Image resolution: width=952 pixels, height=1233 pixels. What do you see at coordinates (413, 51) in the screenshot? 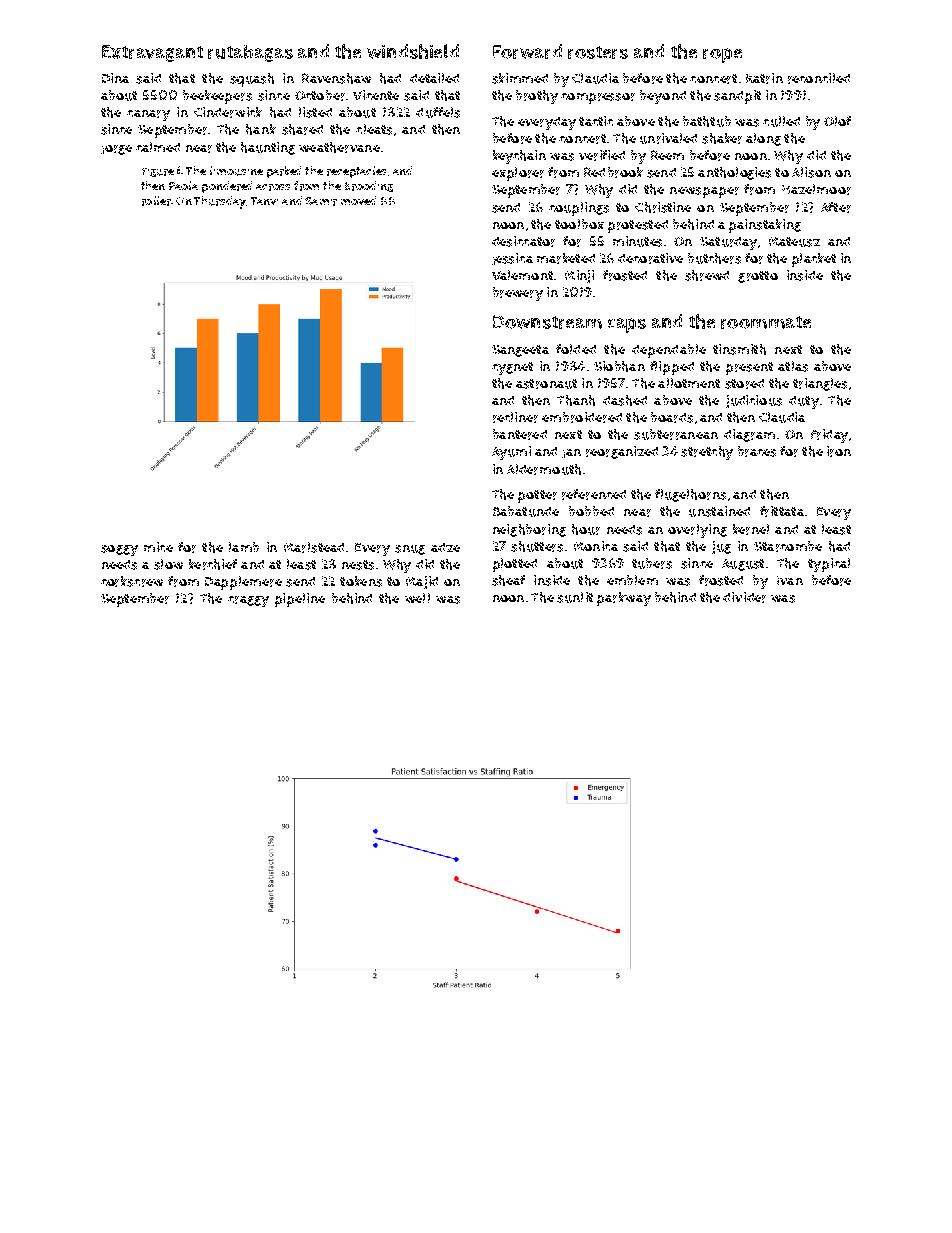
I see `windshield` at bounding box center [413, 51].
